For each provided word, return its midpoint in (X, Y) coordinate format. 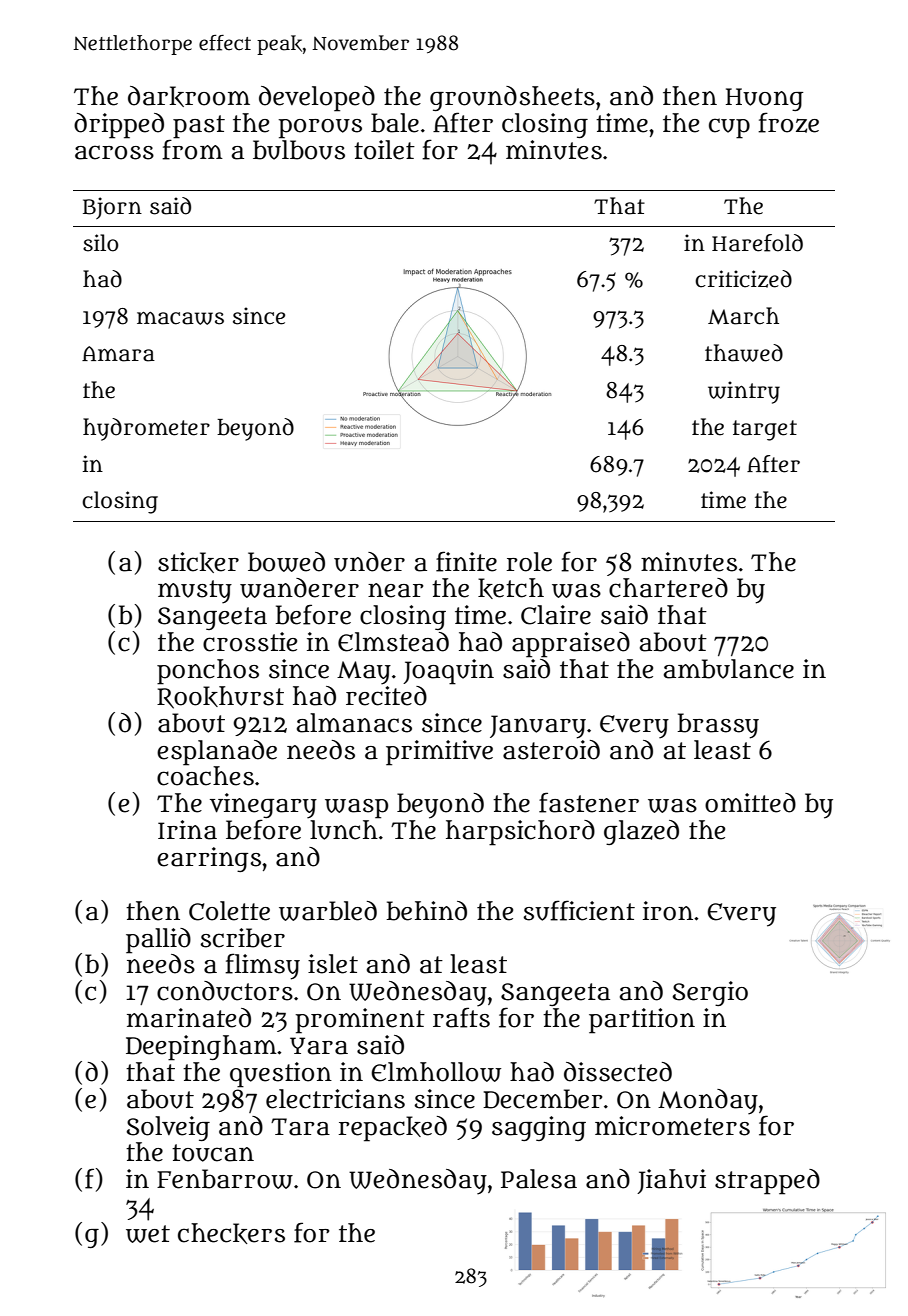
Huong (765, 99)
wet (148, 1234)
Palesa (539, 1179)
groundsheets (512, 98)
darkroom (189, 96)
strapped (767, 1182)
